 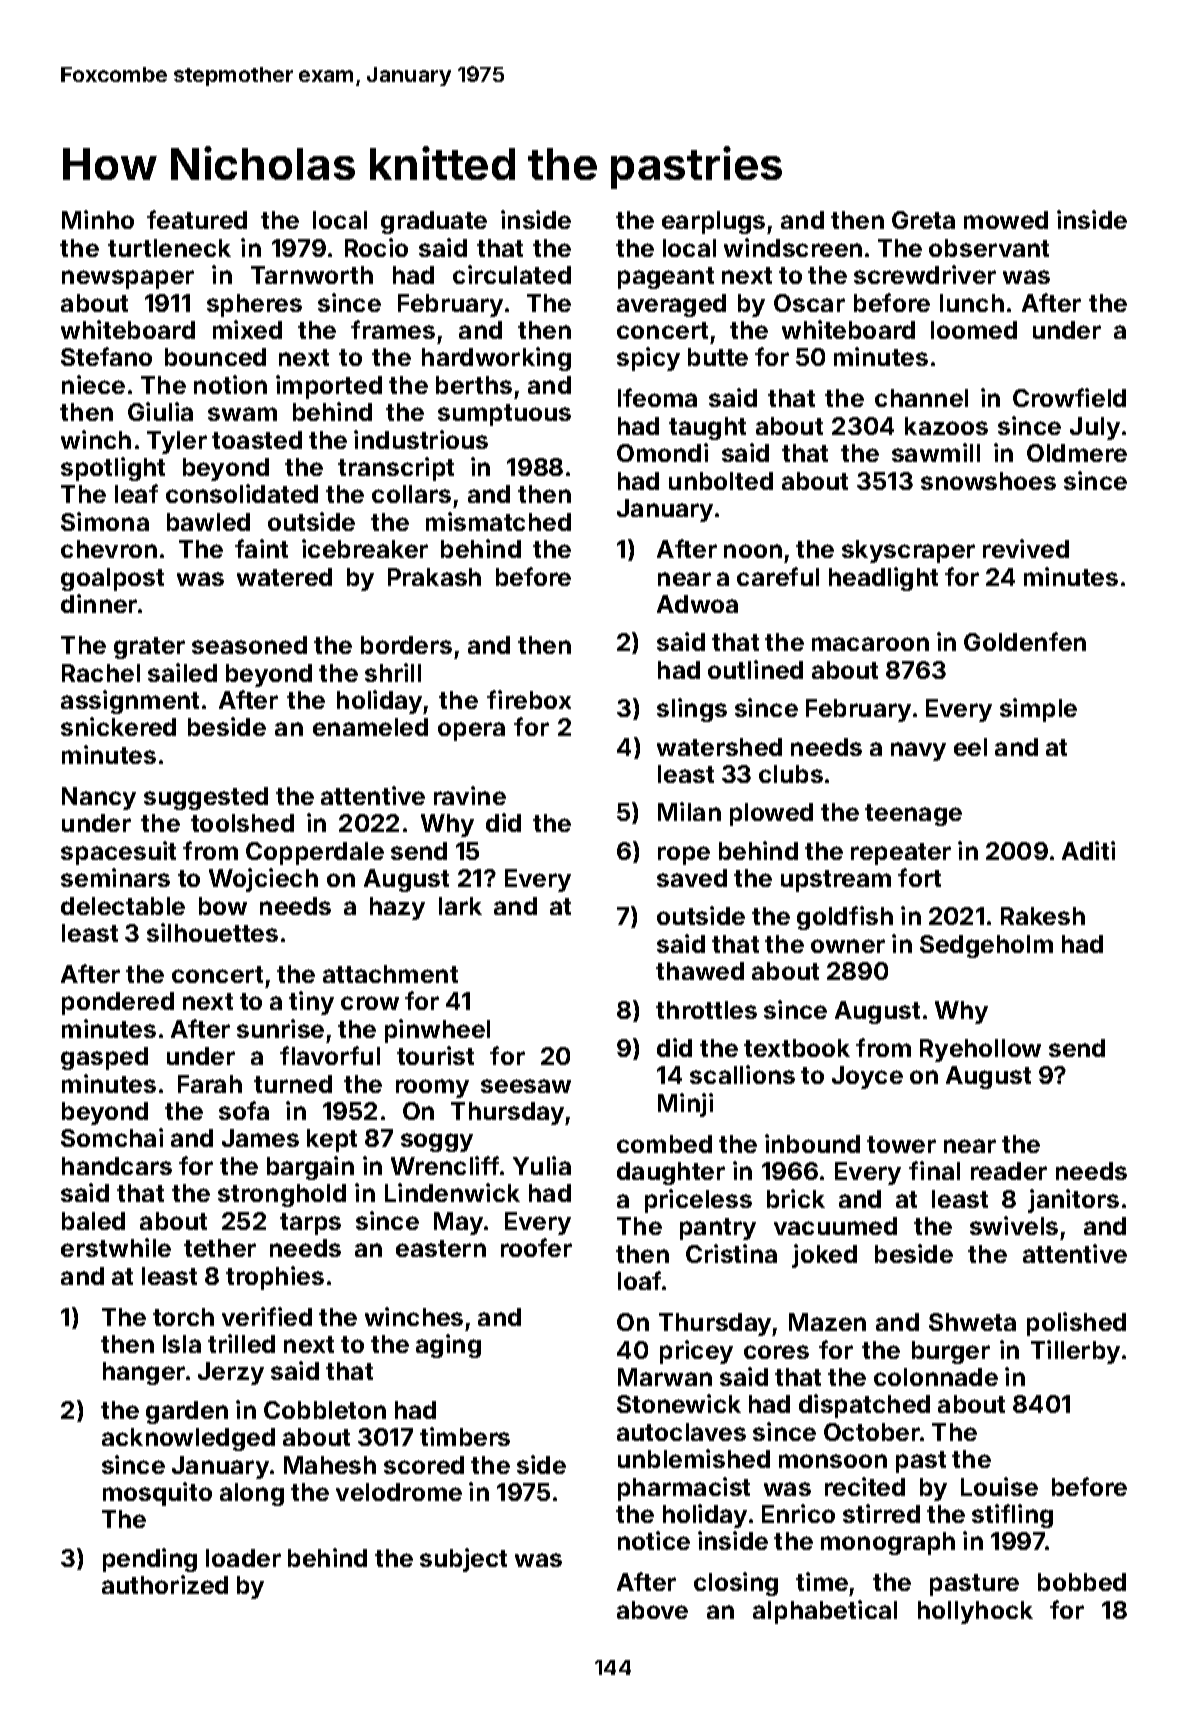 What do you see at coordinates (639, 1280) in the screenshot?
I see `loaf` at bounding box center [639, 1280].
